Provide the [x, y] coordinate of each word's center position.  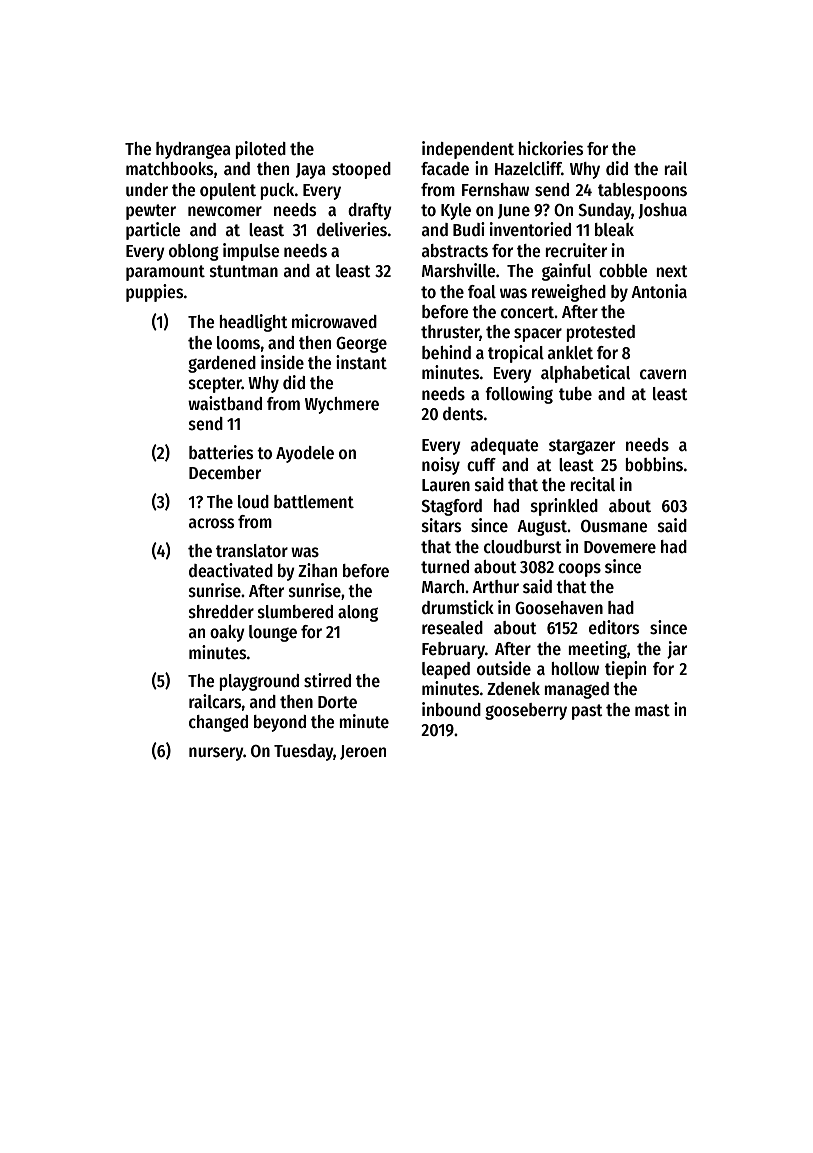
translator [252, 551]
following [519, 395]
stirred [327, 680]
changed [218, 723]
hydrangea [193, 150]
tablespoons [642, 191]
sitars [441, 525]
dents [463, 414]
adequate [504, 446]
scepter [215, 385]
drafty [370, 211]
